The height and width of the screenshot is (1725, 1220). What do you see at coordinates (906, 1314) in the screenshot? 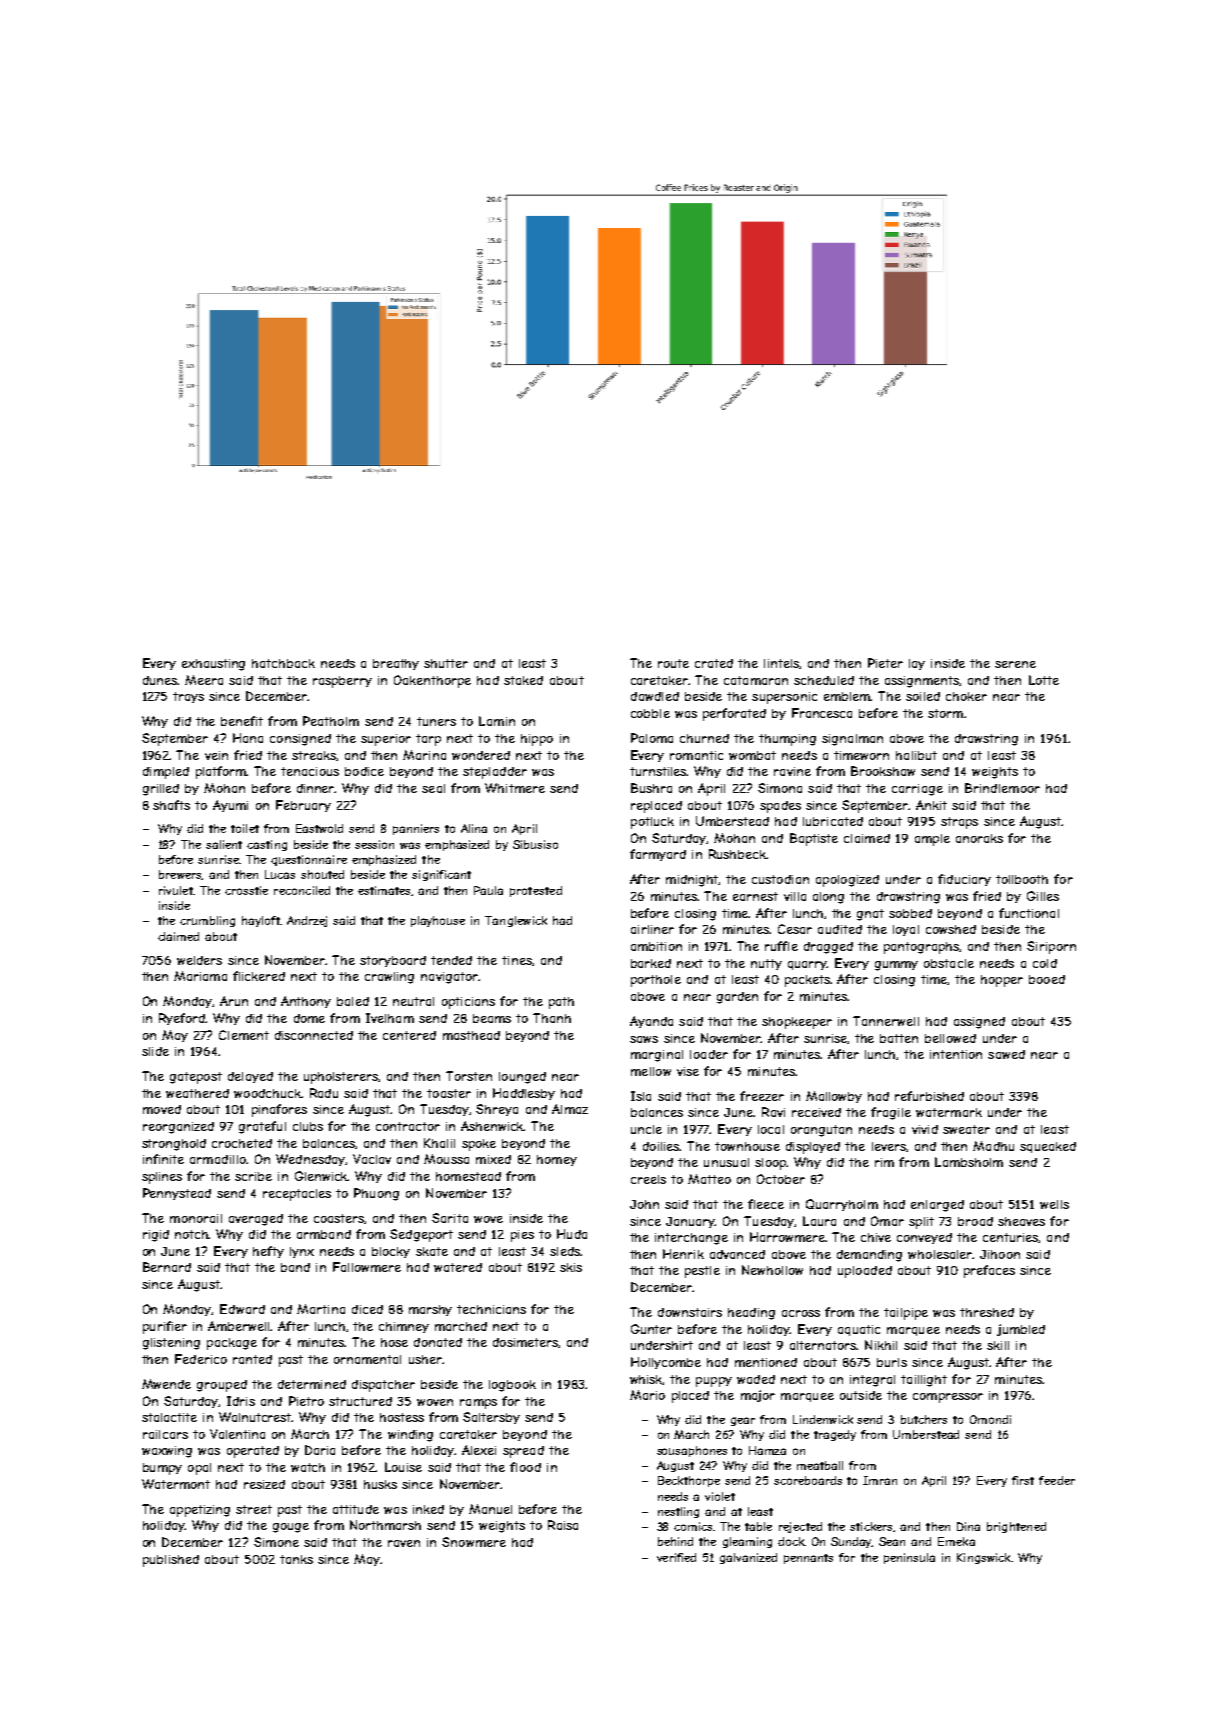
I see `tailpipe` at bounding box center [906, 1314].
